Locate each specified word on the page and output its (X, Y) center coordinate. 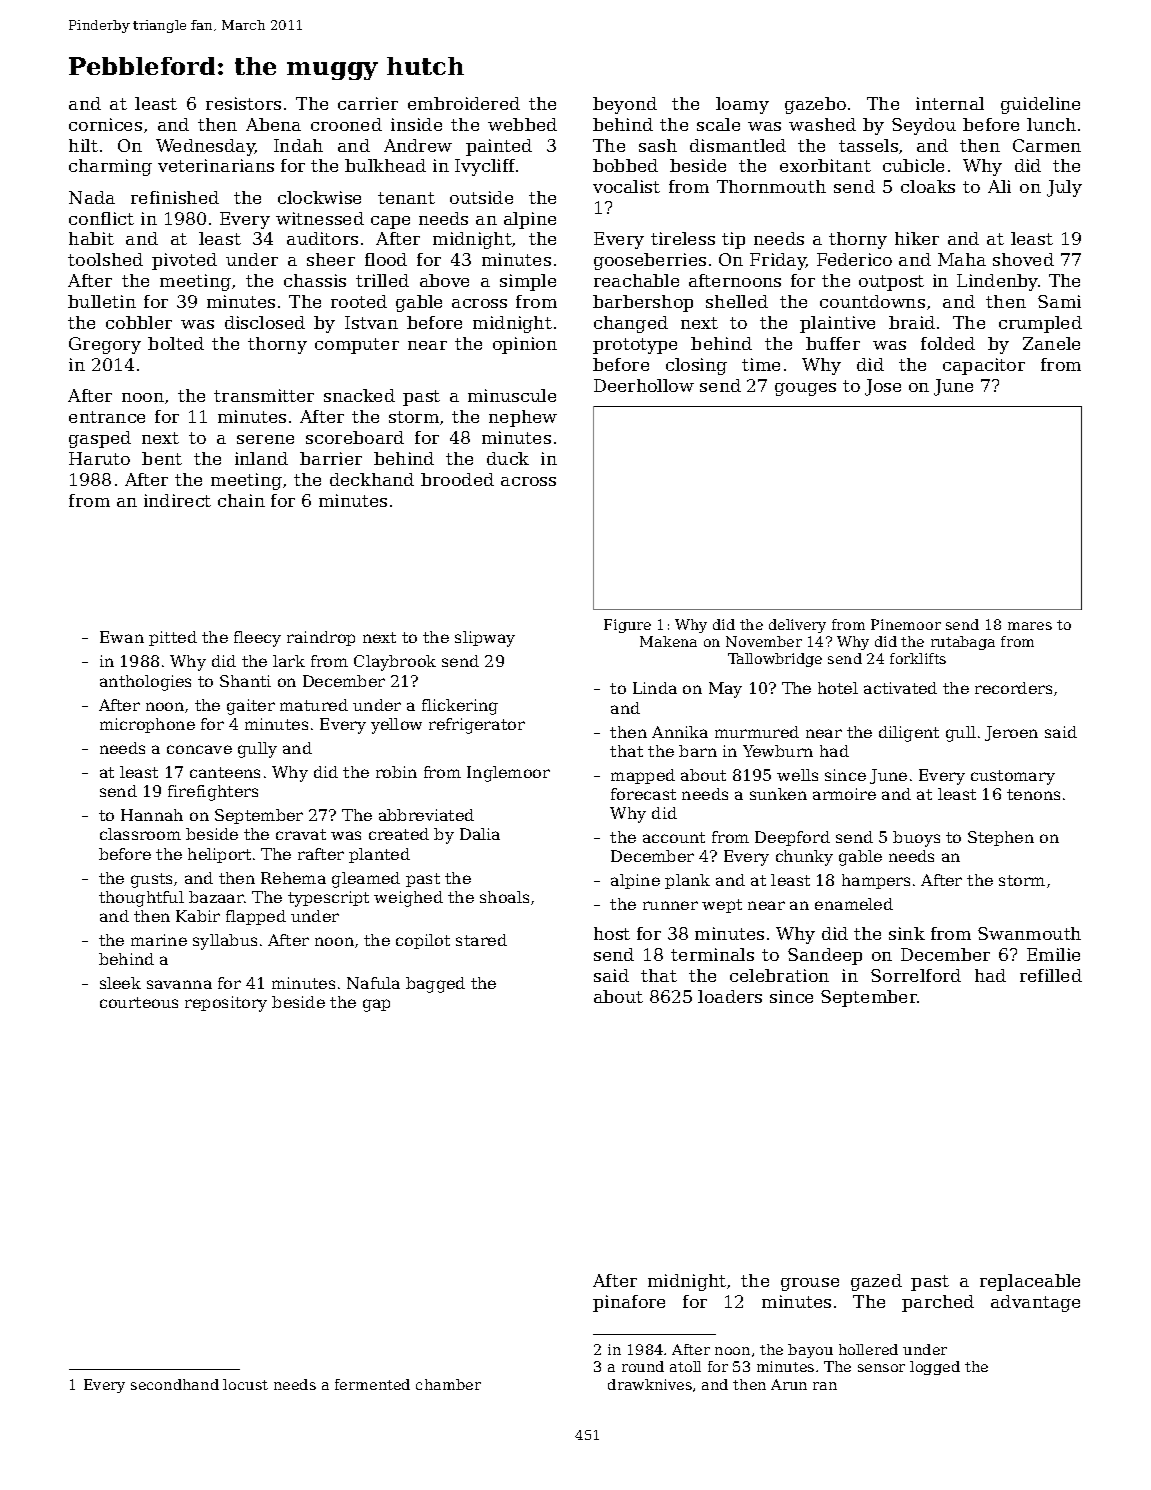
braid (912, 322)
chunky (804, 858)
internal (950, 103)
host (612, 933)
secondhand (175, 1384)
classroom (140, 834)
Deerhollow (644, 385)
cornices (105, 124)
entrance (107, 417)
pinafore (629, 1303)
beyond (625, 105)
